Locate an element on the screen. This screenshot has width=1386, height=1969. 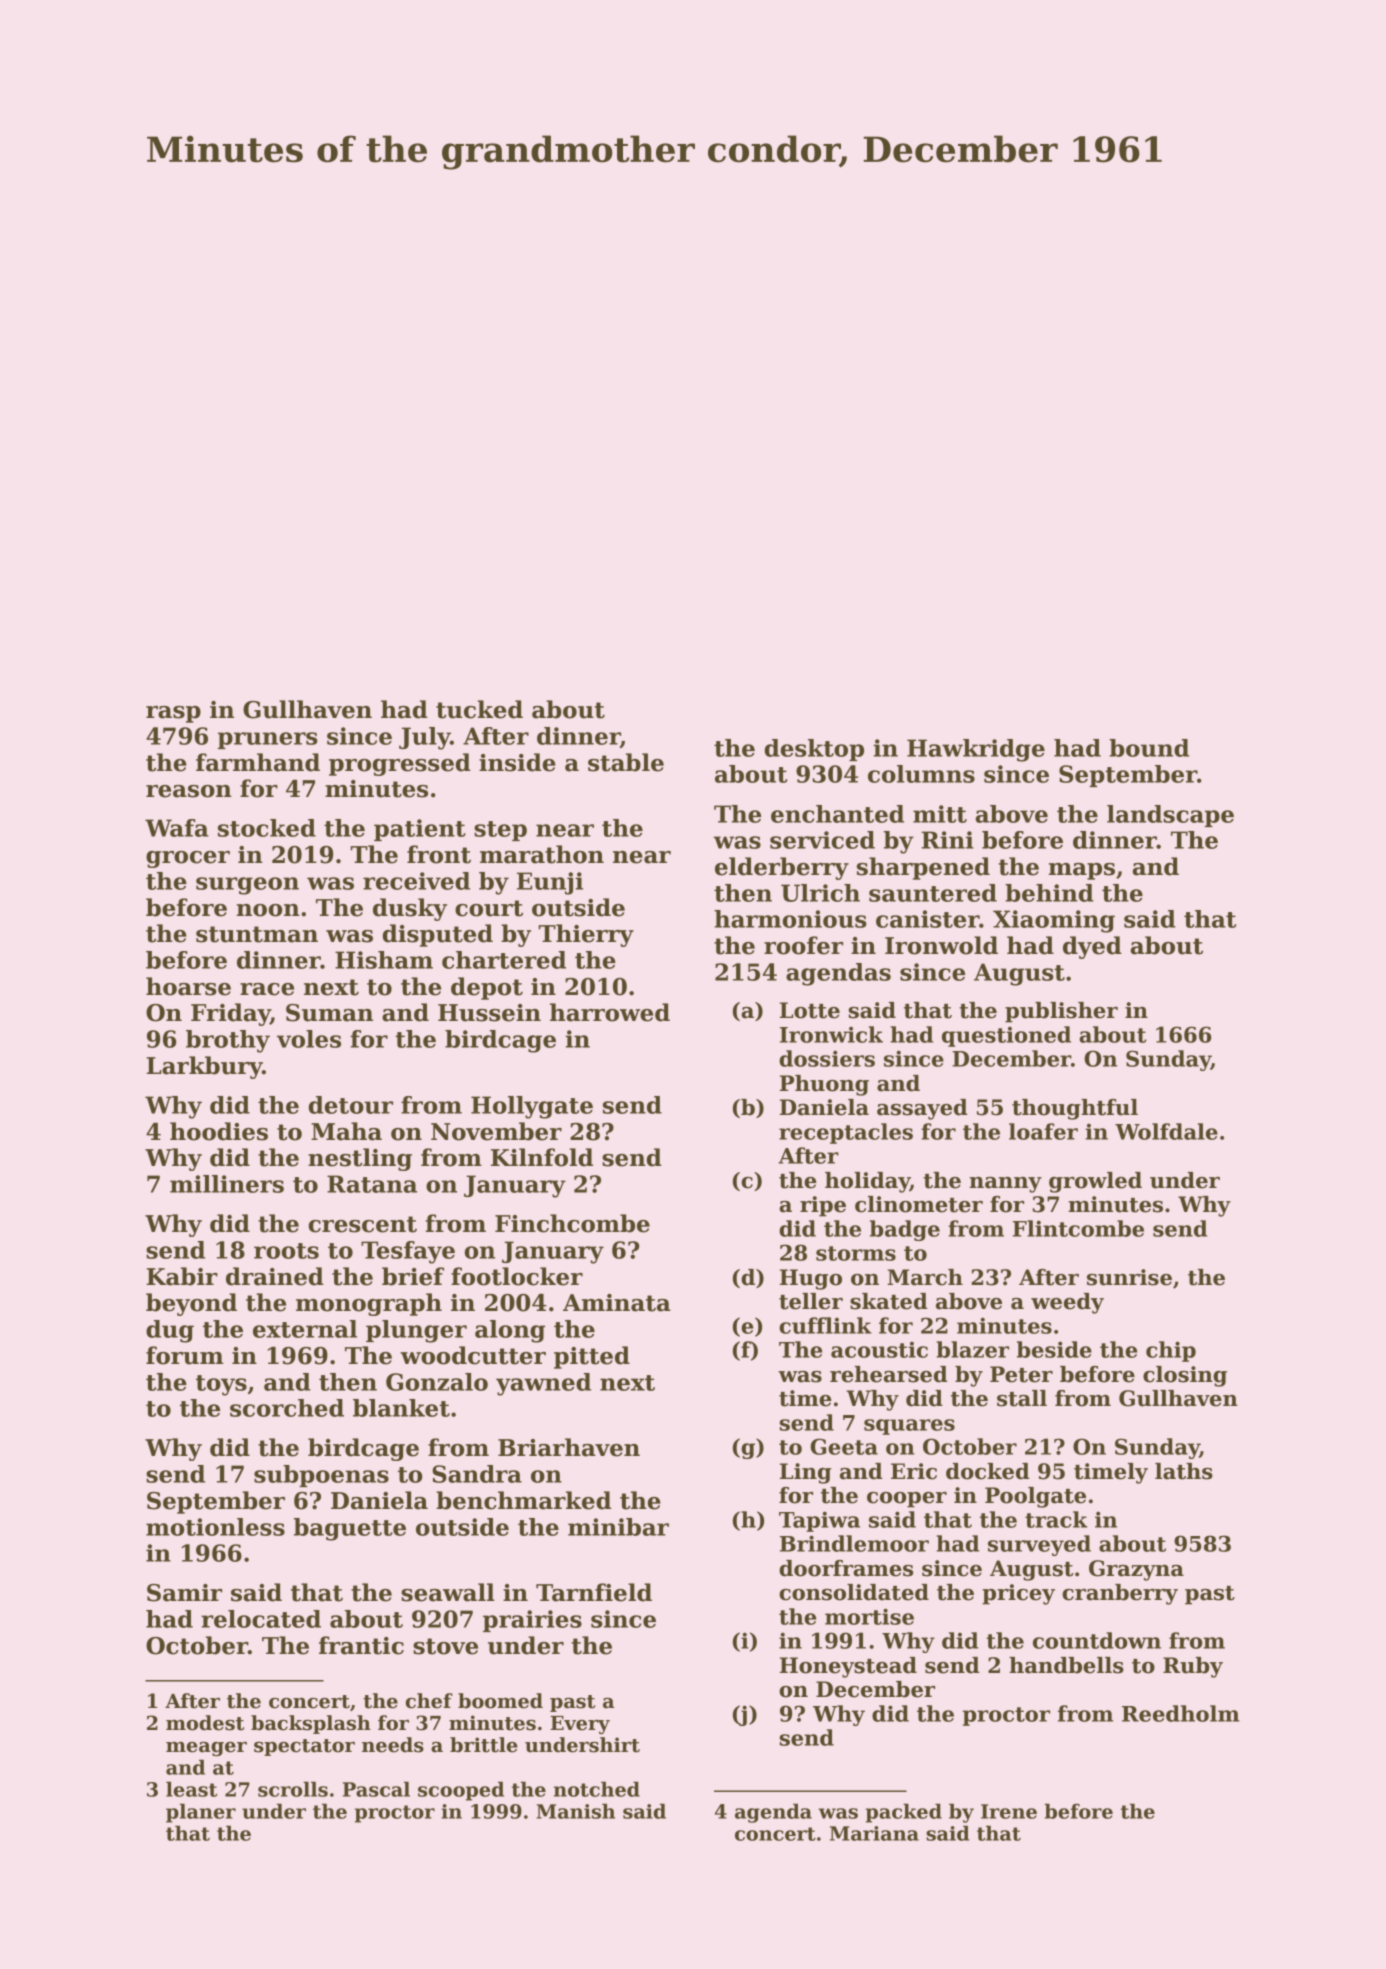
dossiers is located at coordinates (827, 1058).
